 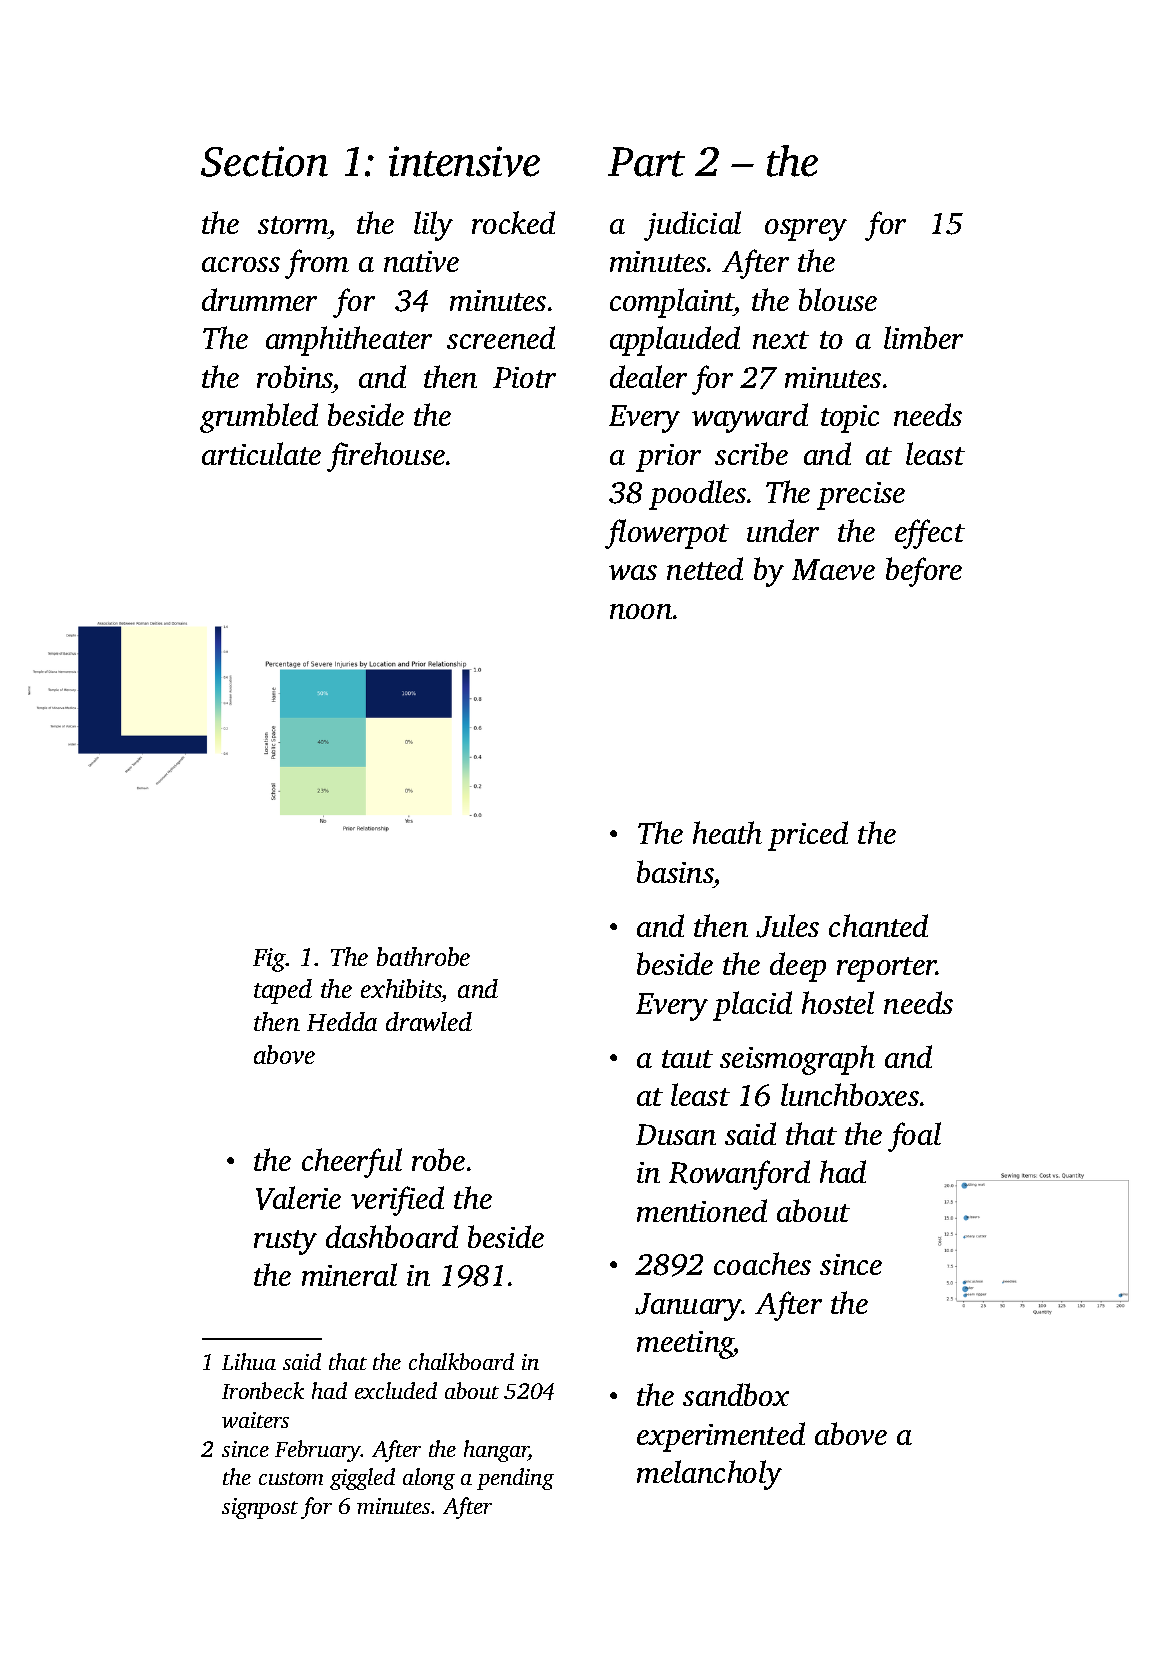 I want to click on basins, so click(x=675, y=871).
